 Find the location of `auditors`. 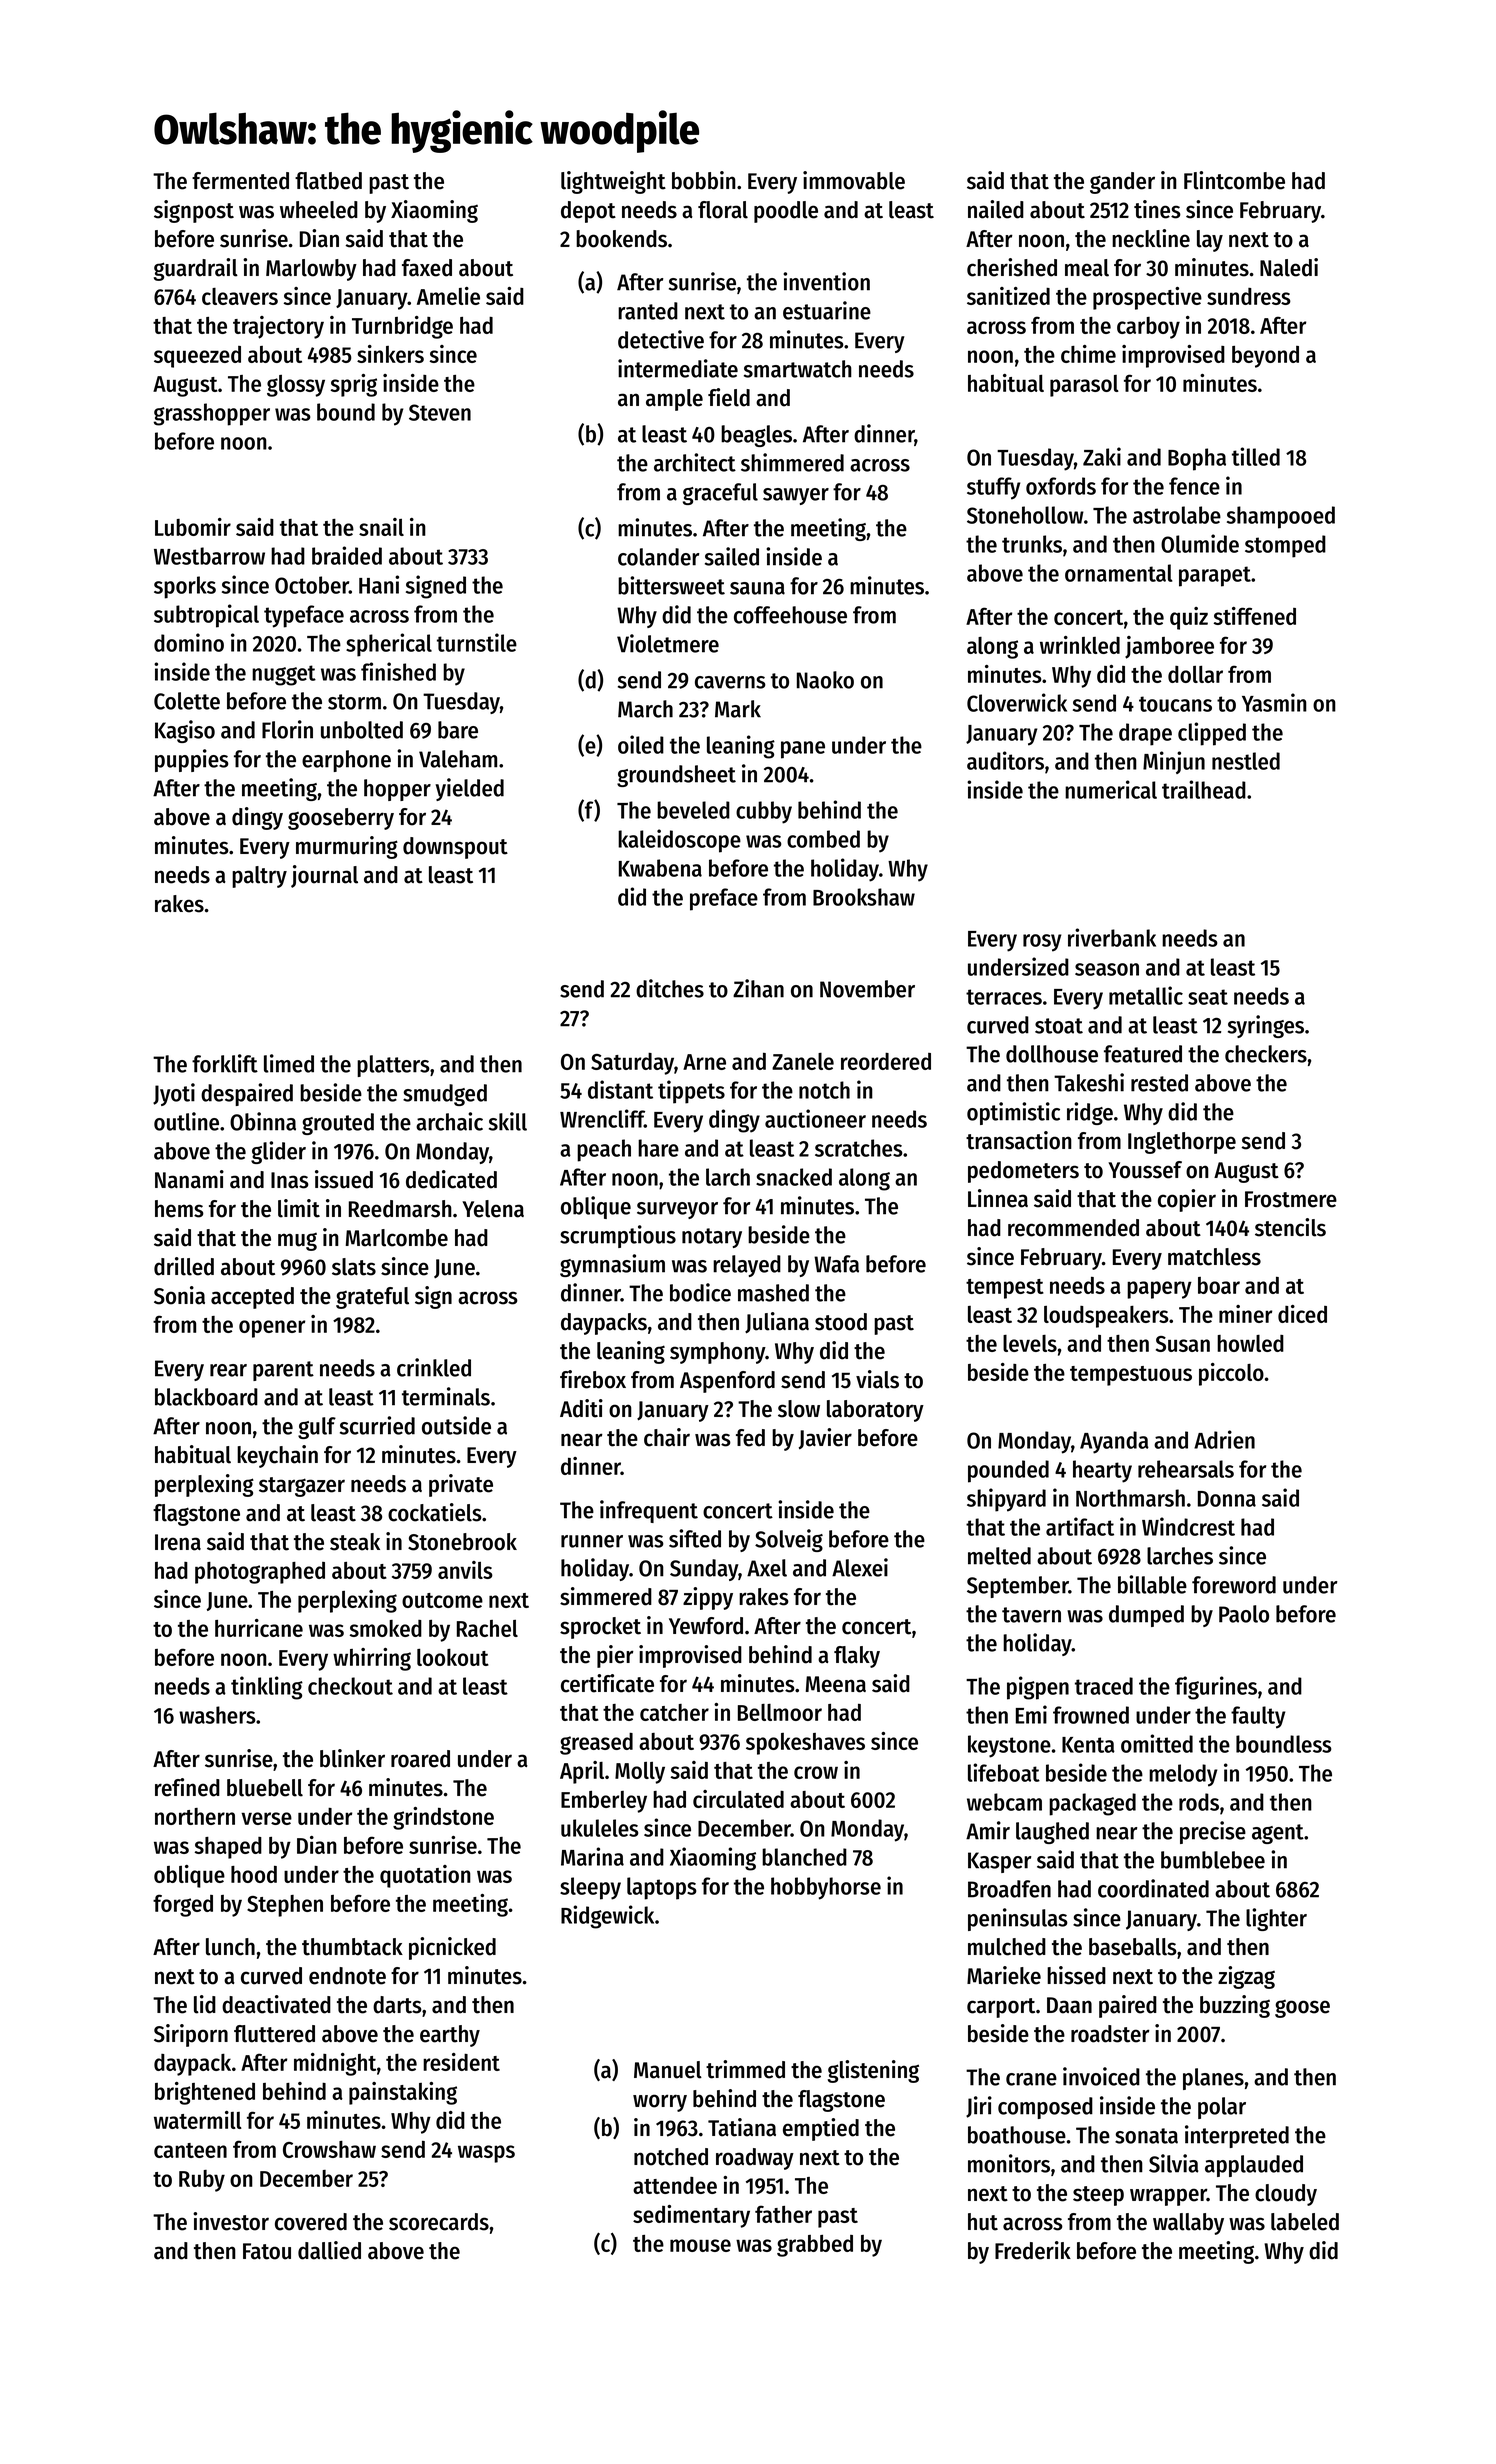

auditors is located at coordinates (1005, 760).
